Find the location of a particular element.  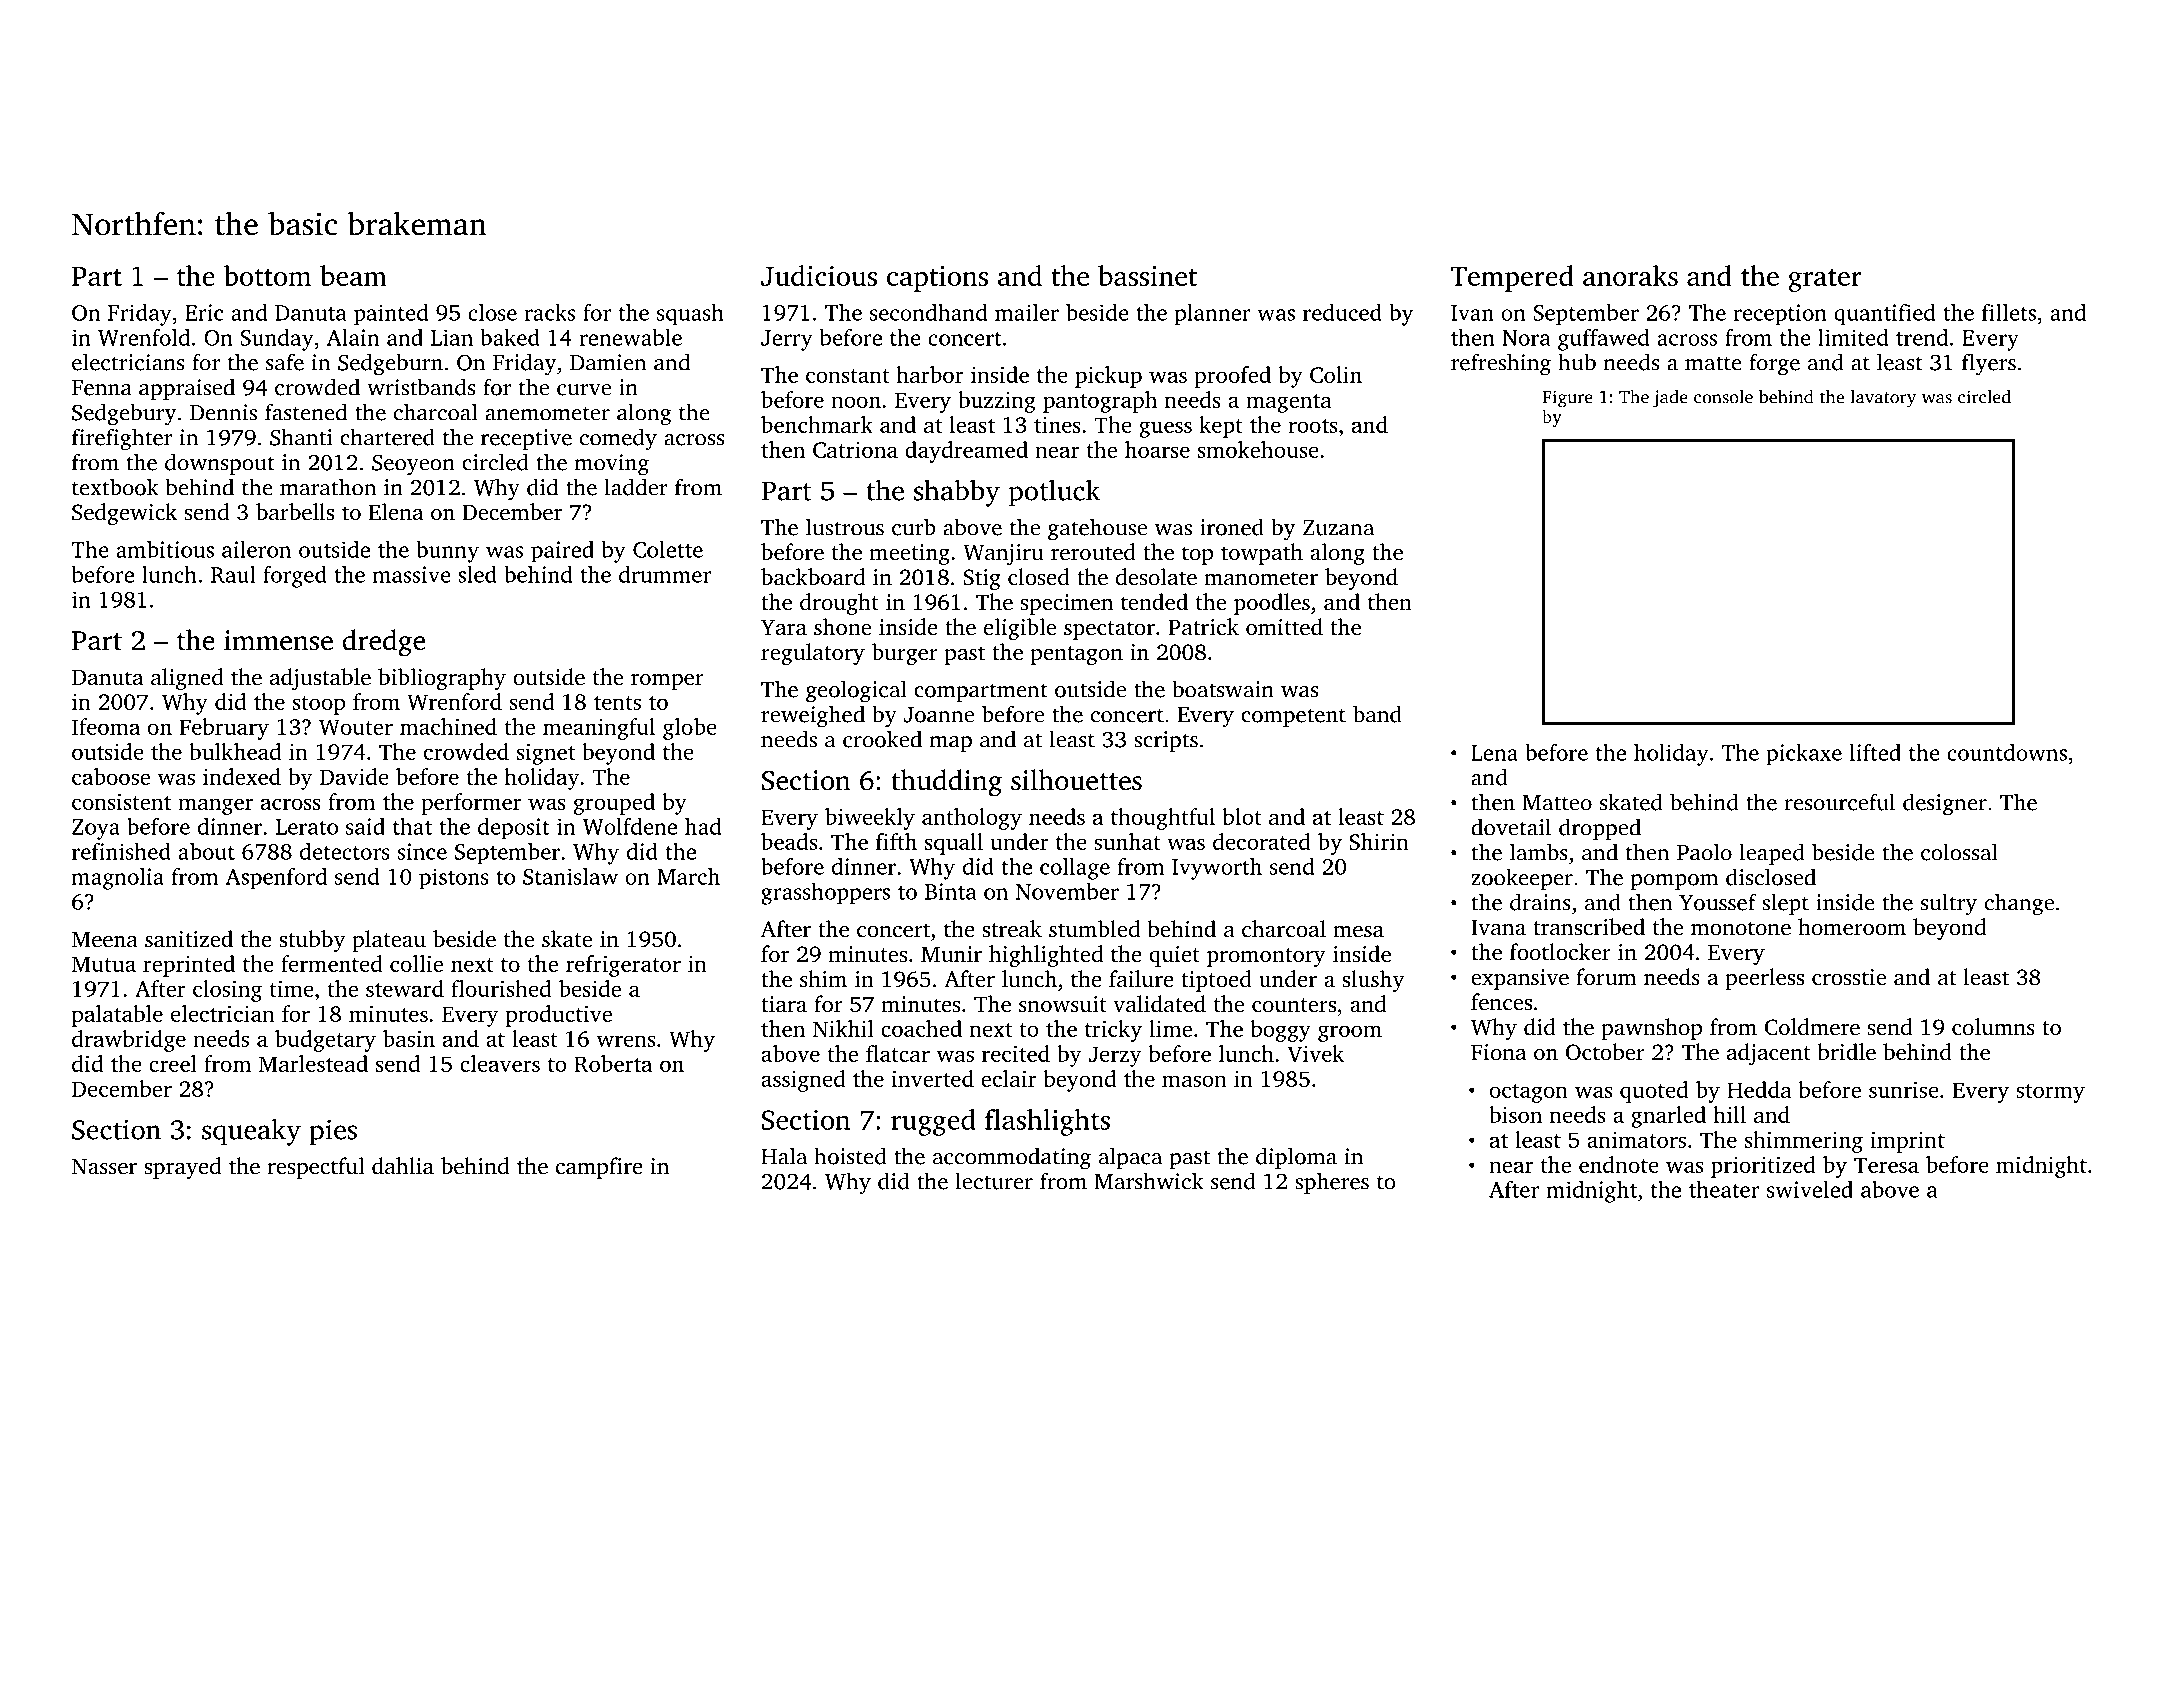

Zuzana is located at coordinates (1338, 528).
